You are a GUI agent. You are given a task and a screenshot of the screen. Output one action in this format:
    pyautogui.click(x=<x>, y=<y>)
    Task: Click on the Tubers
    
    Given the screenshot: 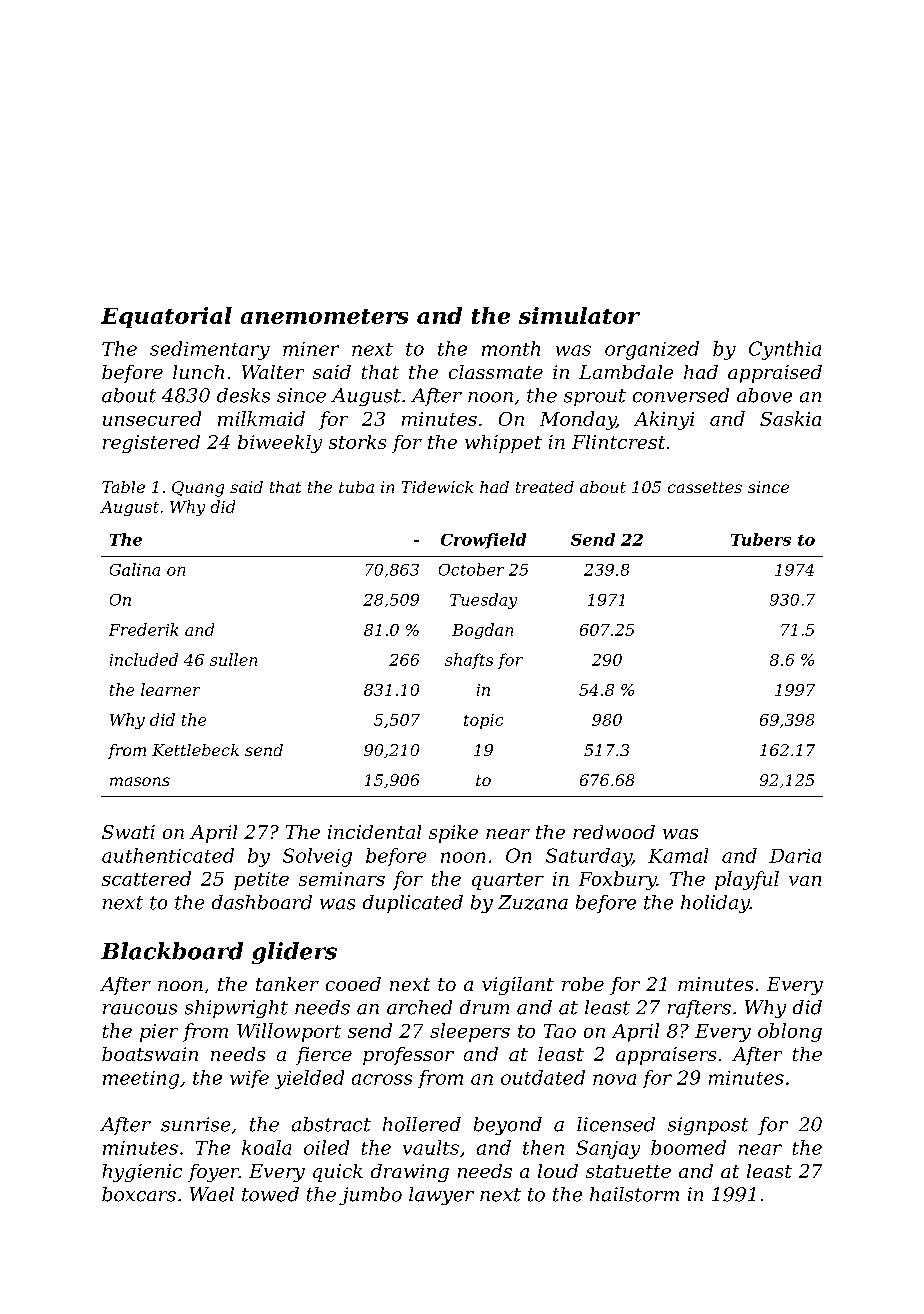 What is the action you would take?
    pyautogui.click(x=761, y=539)
